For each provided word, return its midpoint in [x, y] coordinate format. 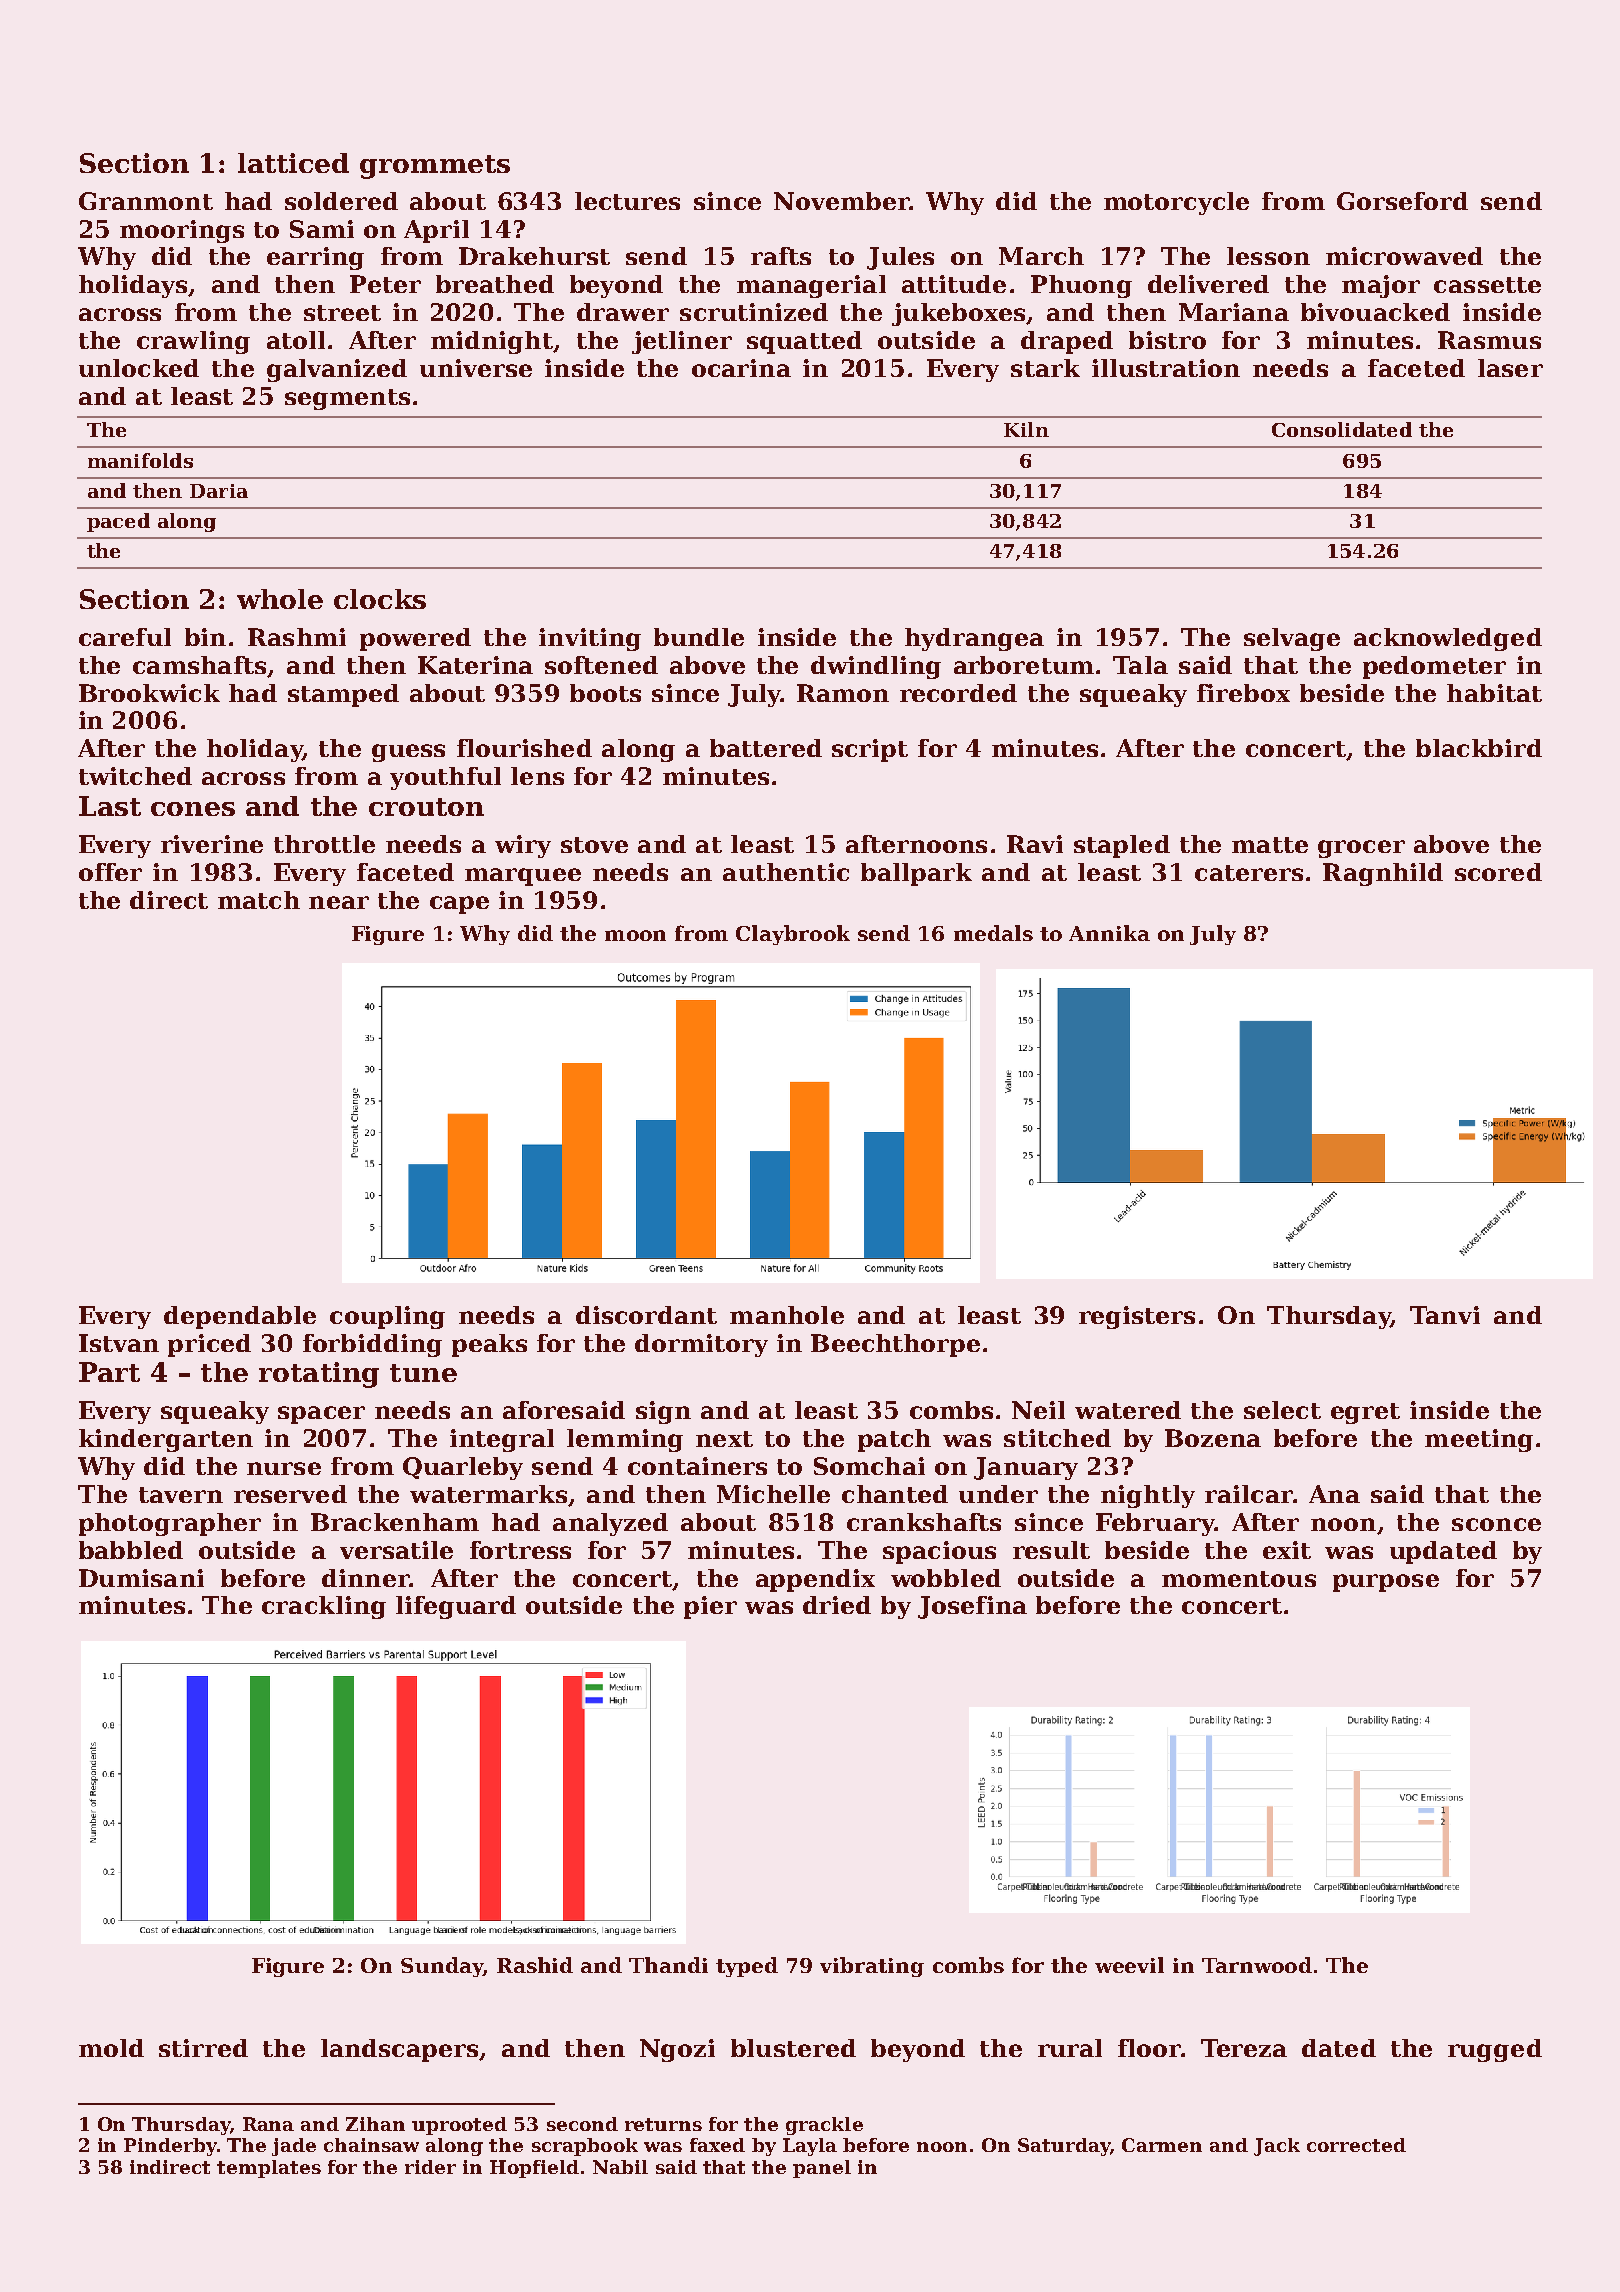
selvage [1292, 639]
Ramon [843, 693]
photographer [170, 1524]
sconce [1496, 1524]
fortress [520, 1550]
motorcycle [1176, 203]
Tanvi [1445, 1315]
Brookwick [149, 693]
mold [111, 2048]
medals [993, 933]
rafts [781, 256]
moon [635, 935]
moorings [182, 231]
